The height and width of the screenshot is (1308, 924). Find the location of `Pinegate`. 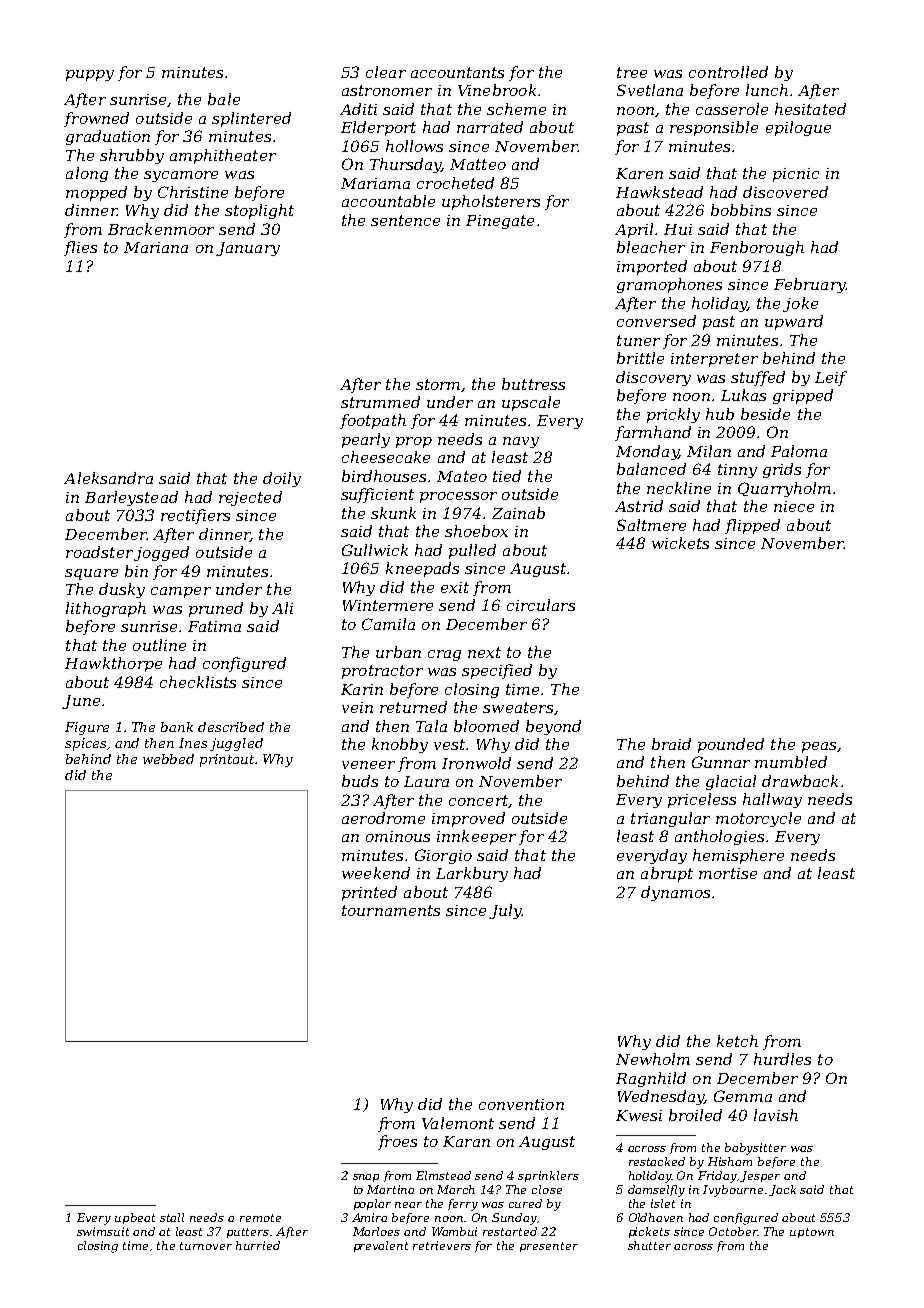

Pinegate is located at coordinates (500, 222).
